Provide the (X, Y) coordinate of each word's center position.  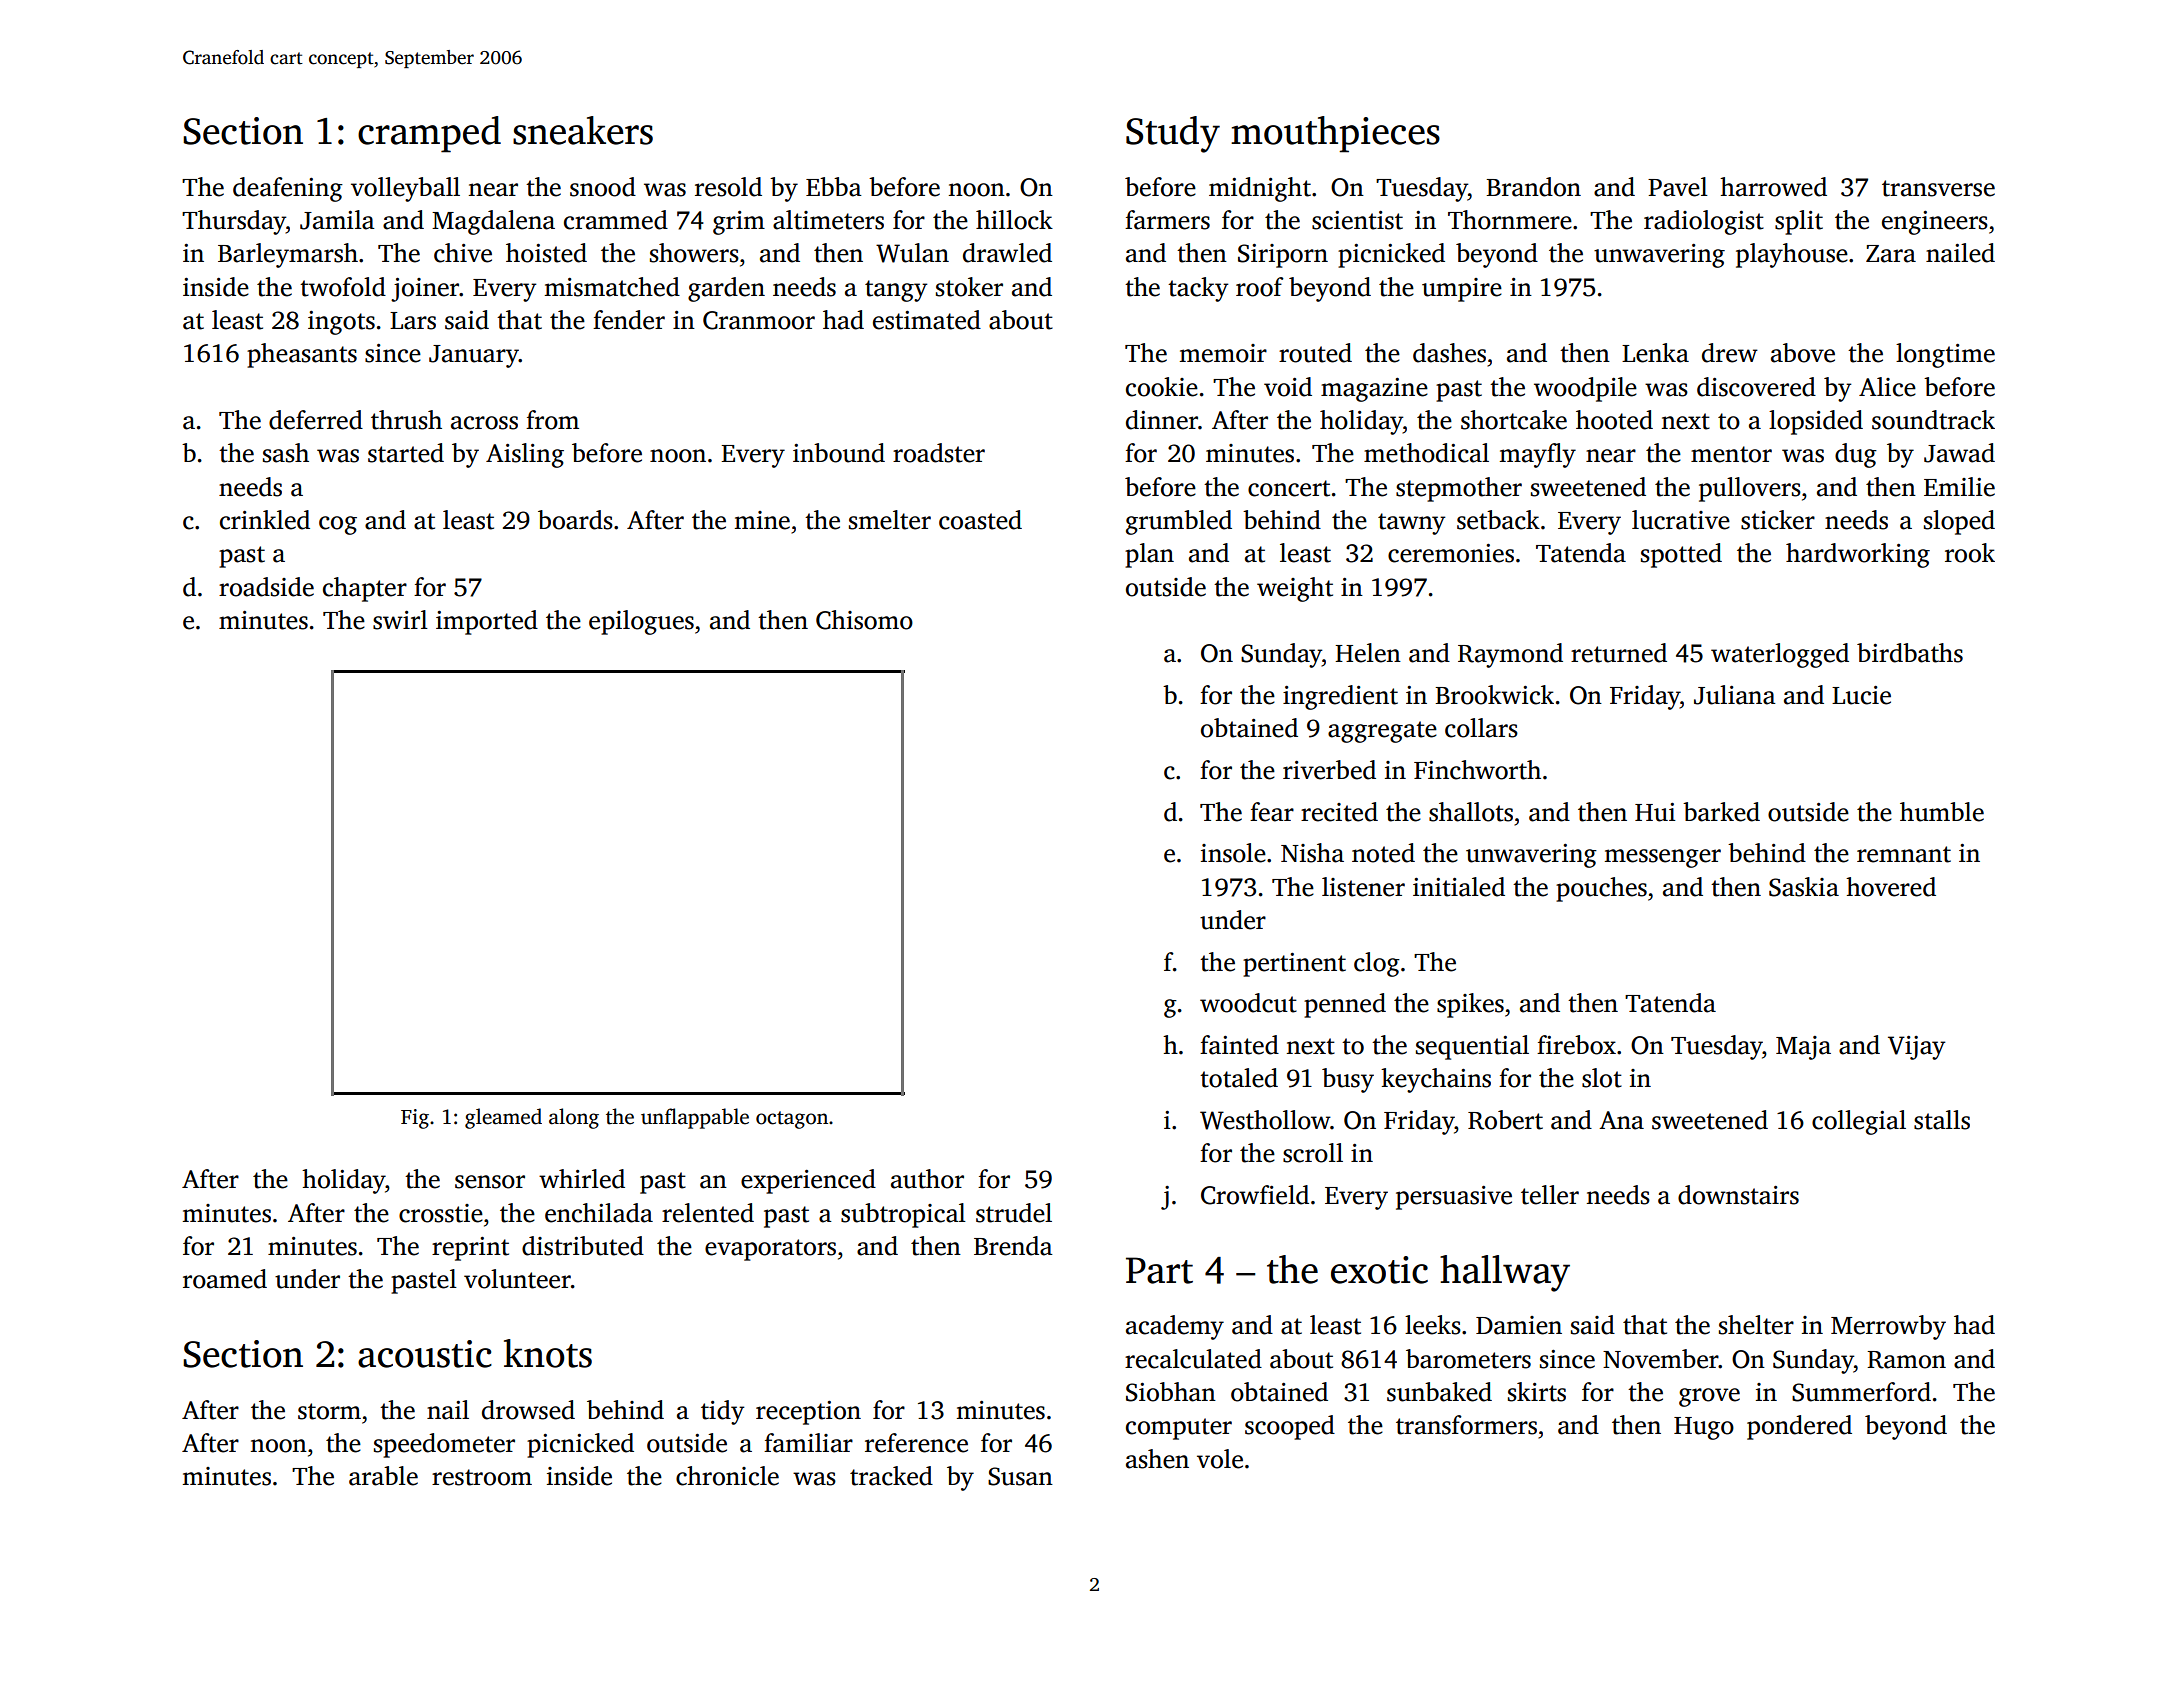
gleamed (503, 1118)
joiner (425, 290)
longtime (1945, 355)
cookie (1162, 387)
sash (286, 453)
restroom (482, 1477)
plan (1149, 555)
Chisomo (864, 620)
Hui (1655, 812)
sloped (1959, 522)
